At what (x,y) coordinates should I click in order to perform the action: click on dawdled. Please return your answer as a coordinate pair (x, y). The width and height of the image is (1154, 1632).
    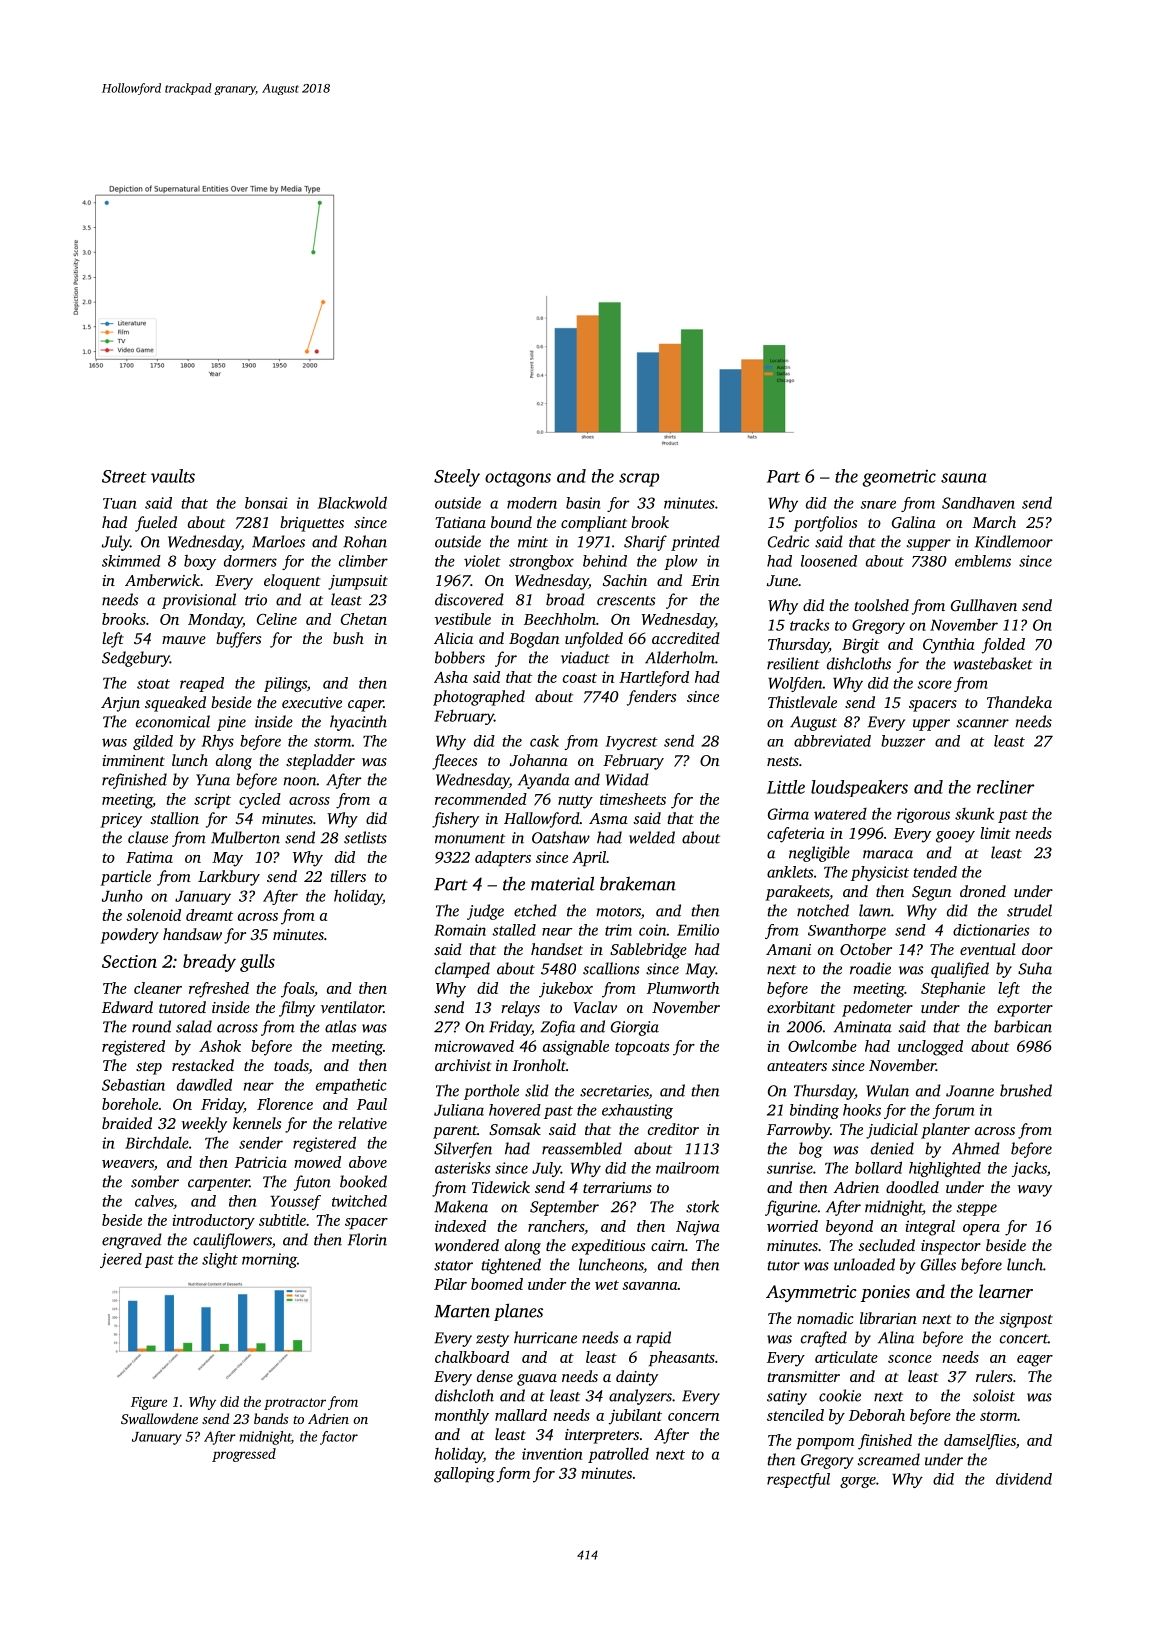
    Looking at the image, I should click on (204, 1084).
